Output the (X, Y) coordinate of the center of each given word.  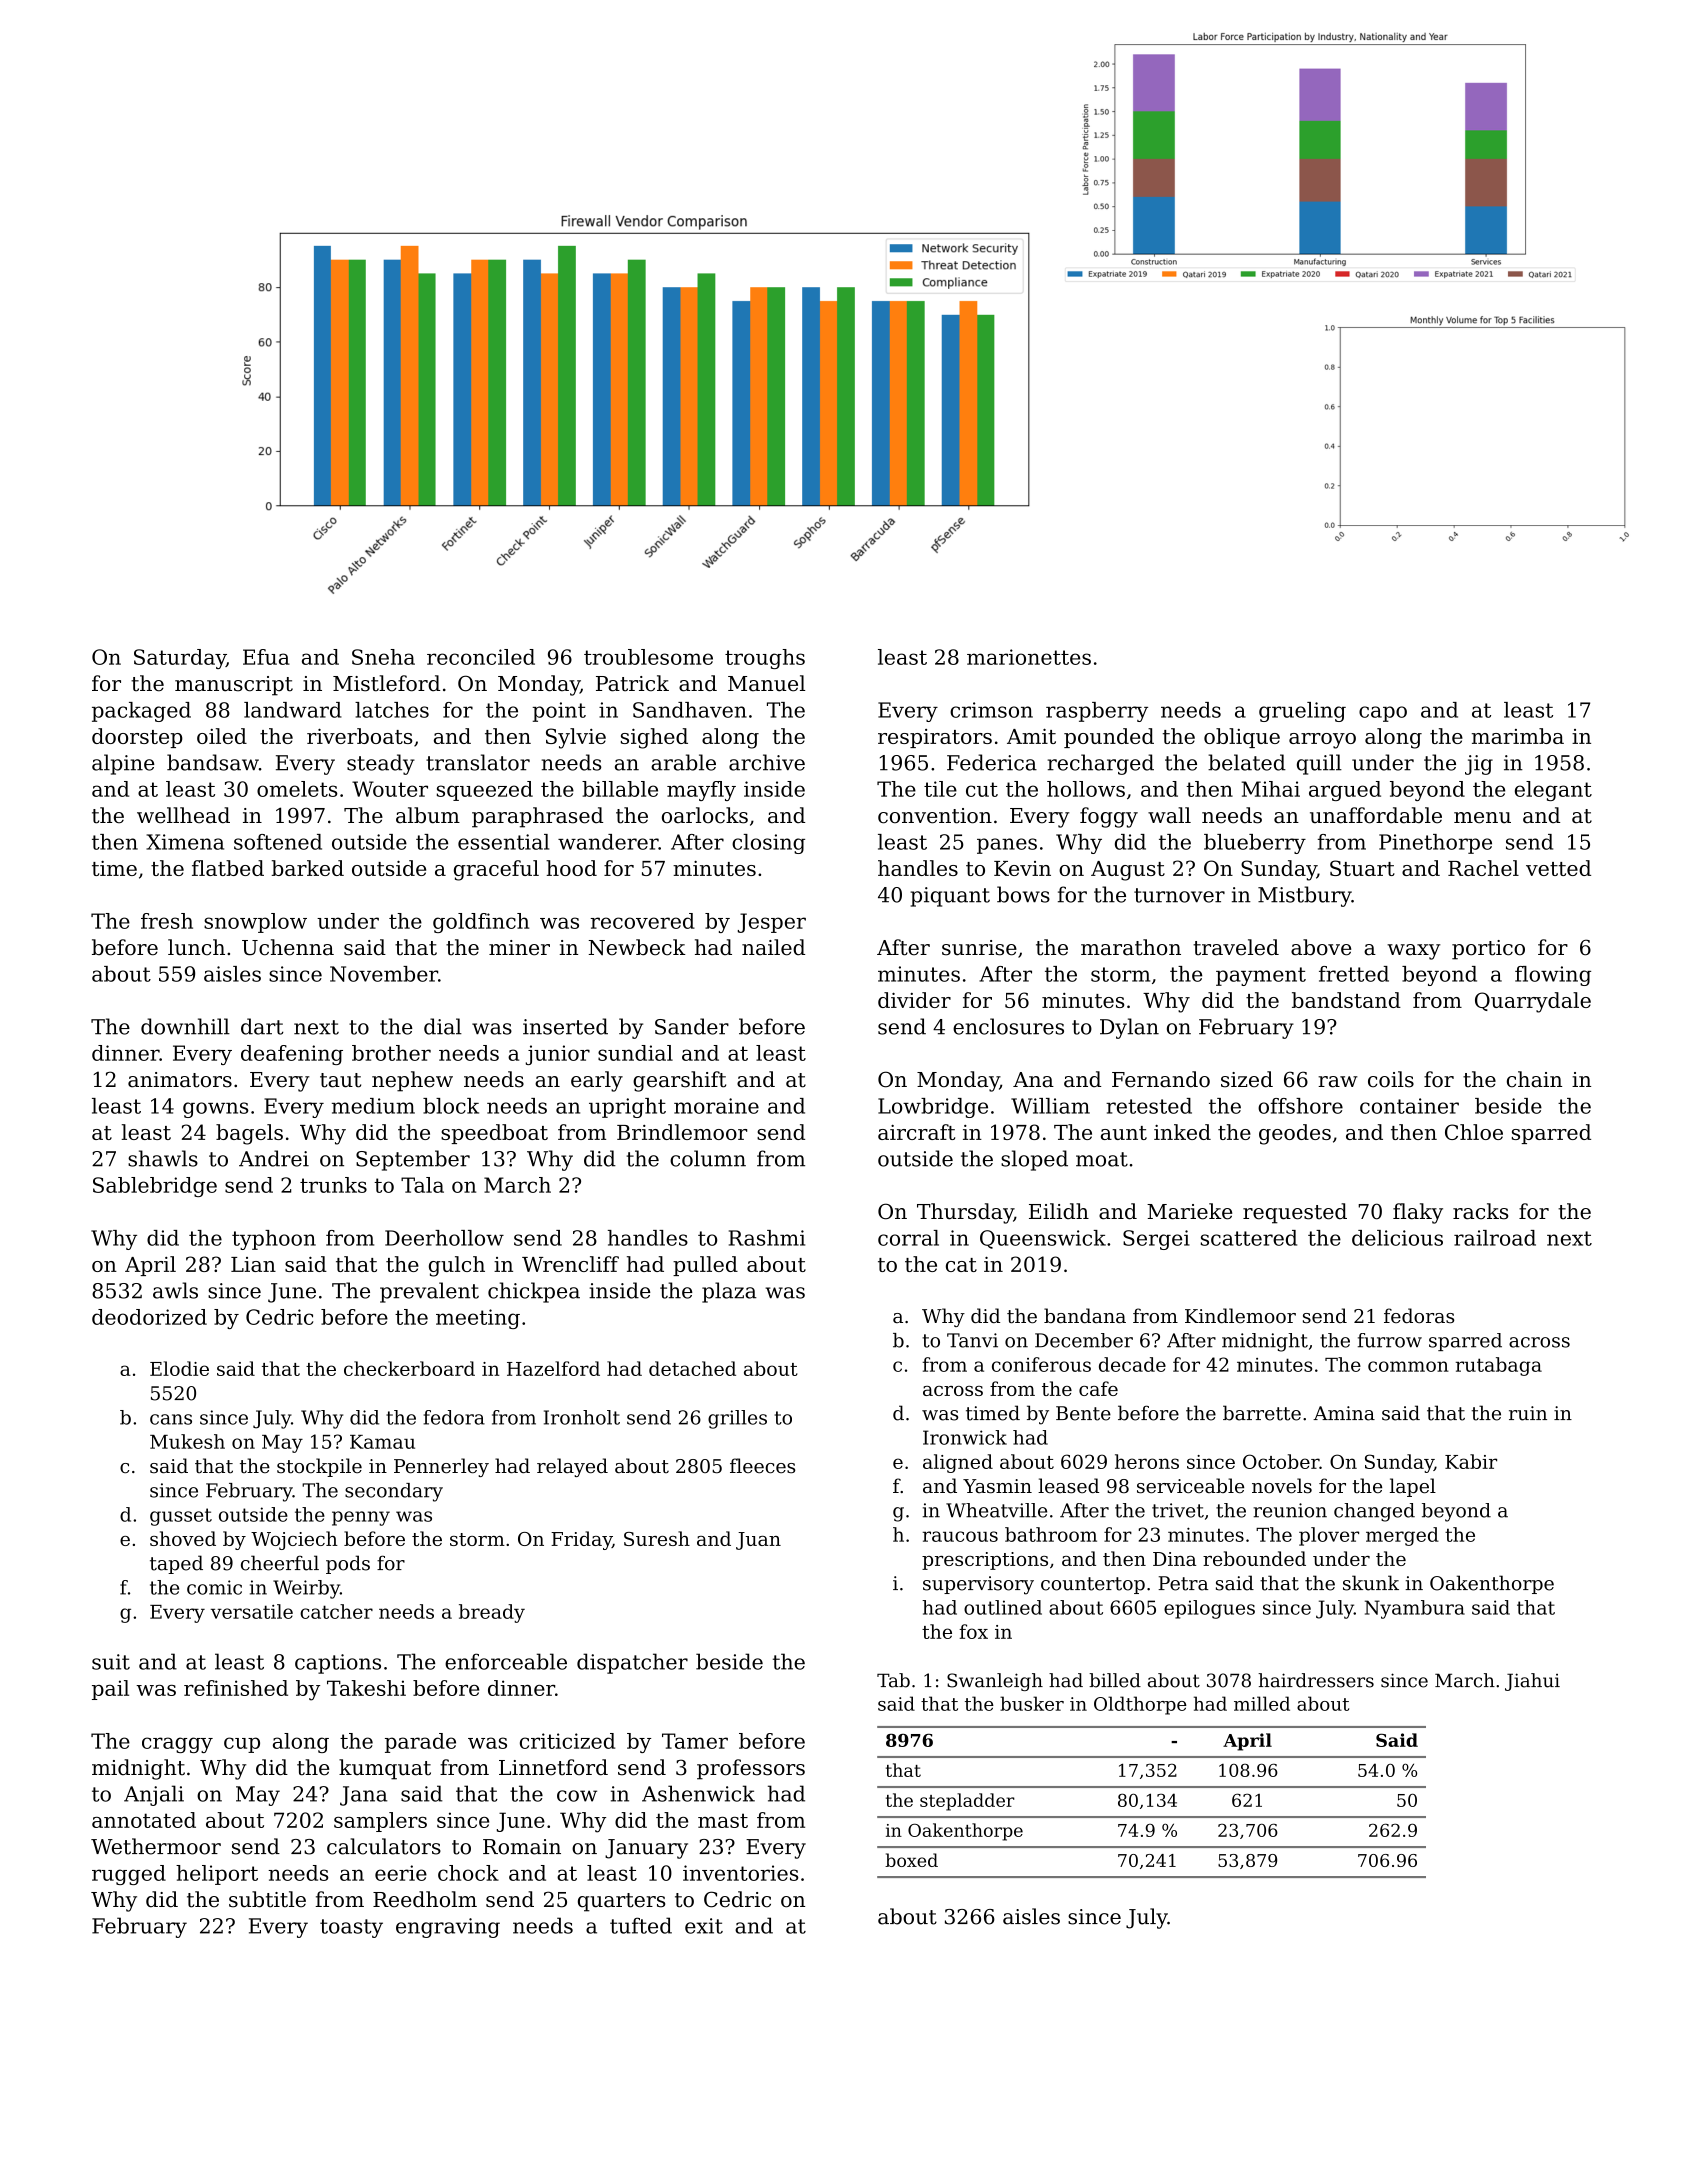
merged (1402, 1536)
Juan (758, 1541)
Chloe (1474, 1132)
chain (1534, 1079)
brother (391, 1053)
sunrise (979, 948)
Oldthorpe (1140, 1705)
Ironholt (582, 1417)
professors (751, 1769)
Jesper (772, 923)
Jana (363, 1796)
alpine (123, 764)
